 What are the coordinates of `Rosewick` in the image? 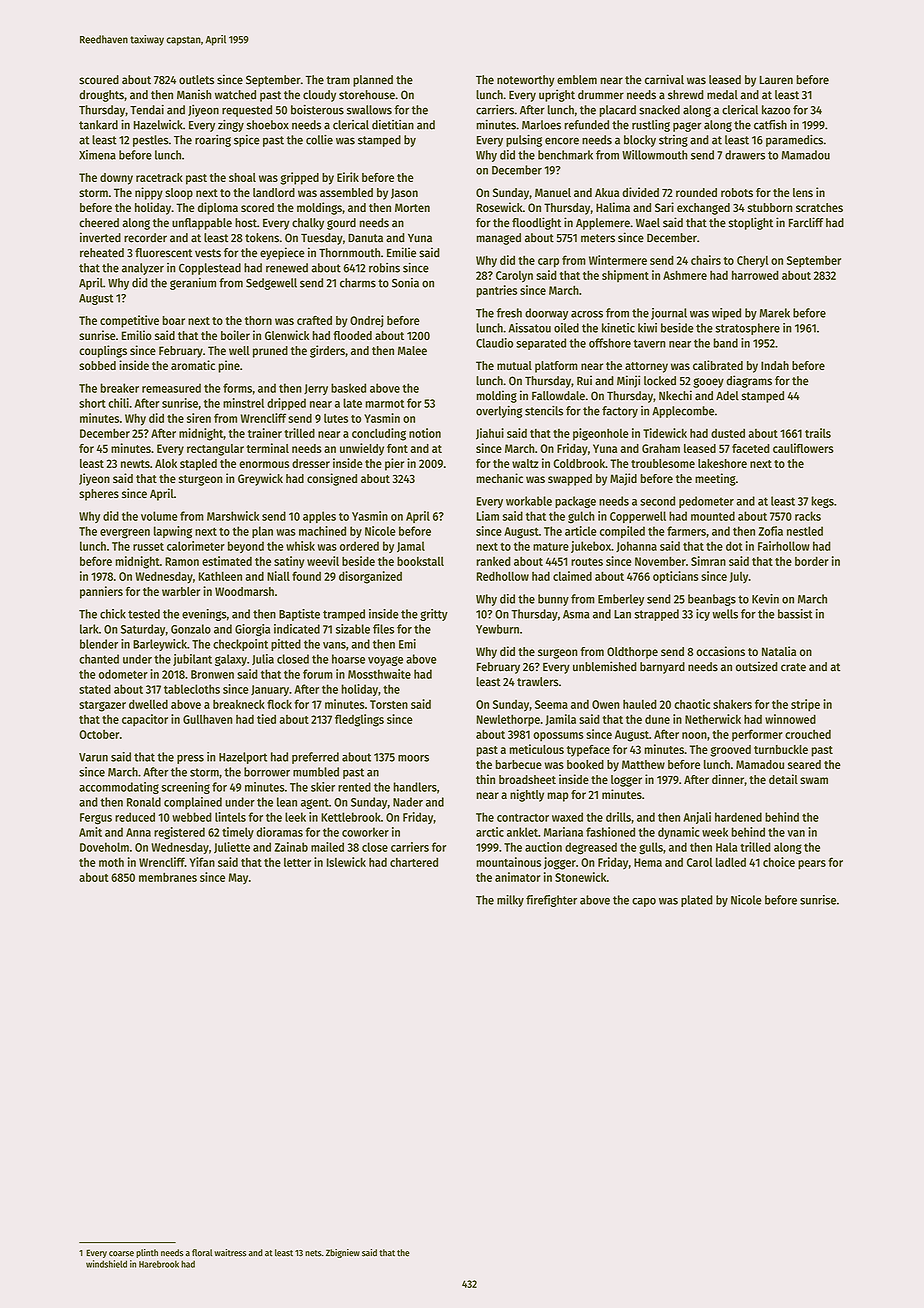 It's located at (500, 207).
